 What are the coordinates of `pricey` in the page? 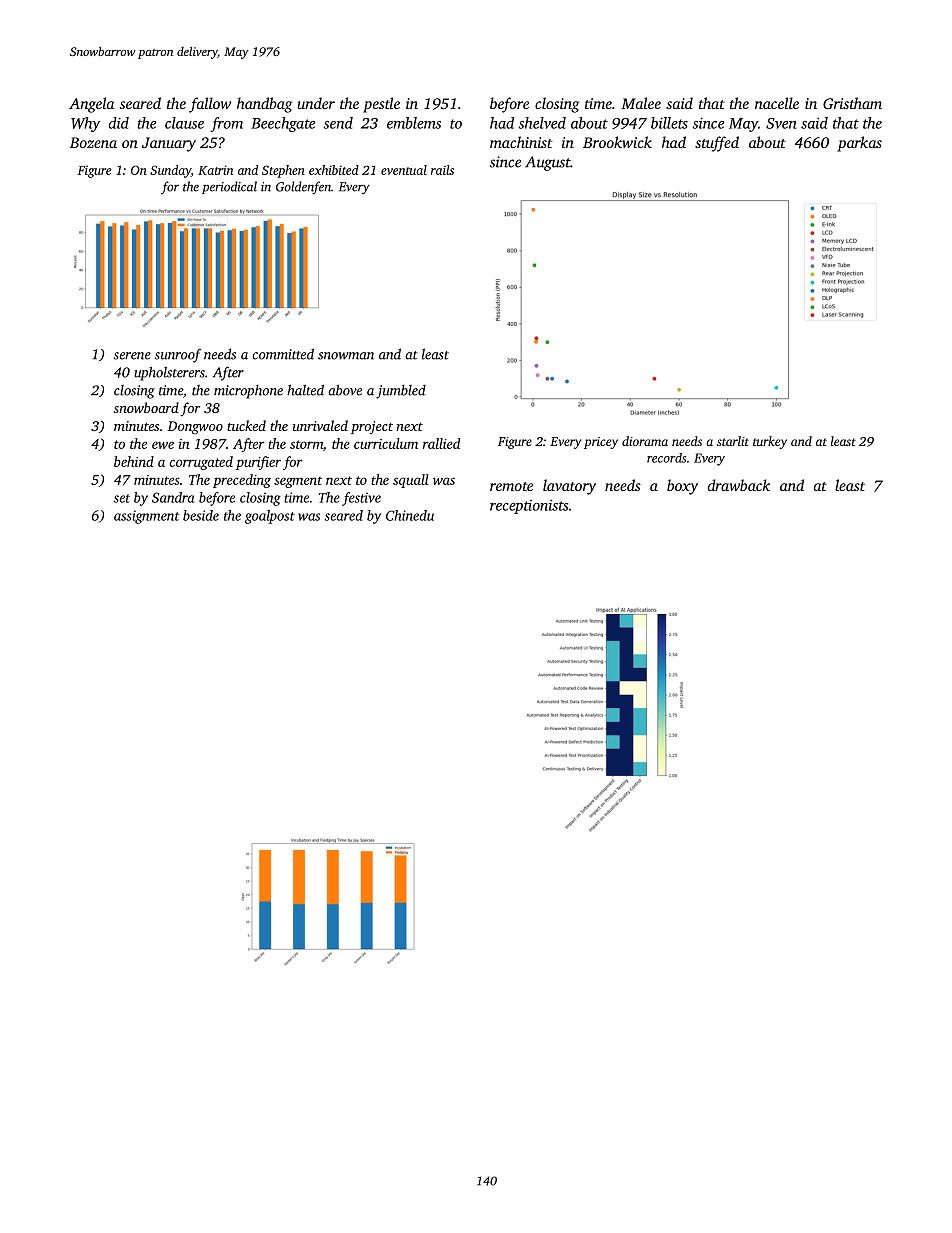 It's located at (601, 443).
